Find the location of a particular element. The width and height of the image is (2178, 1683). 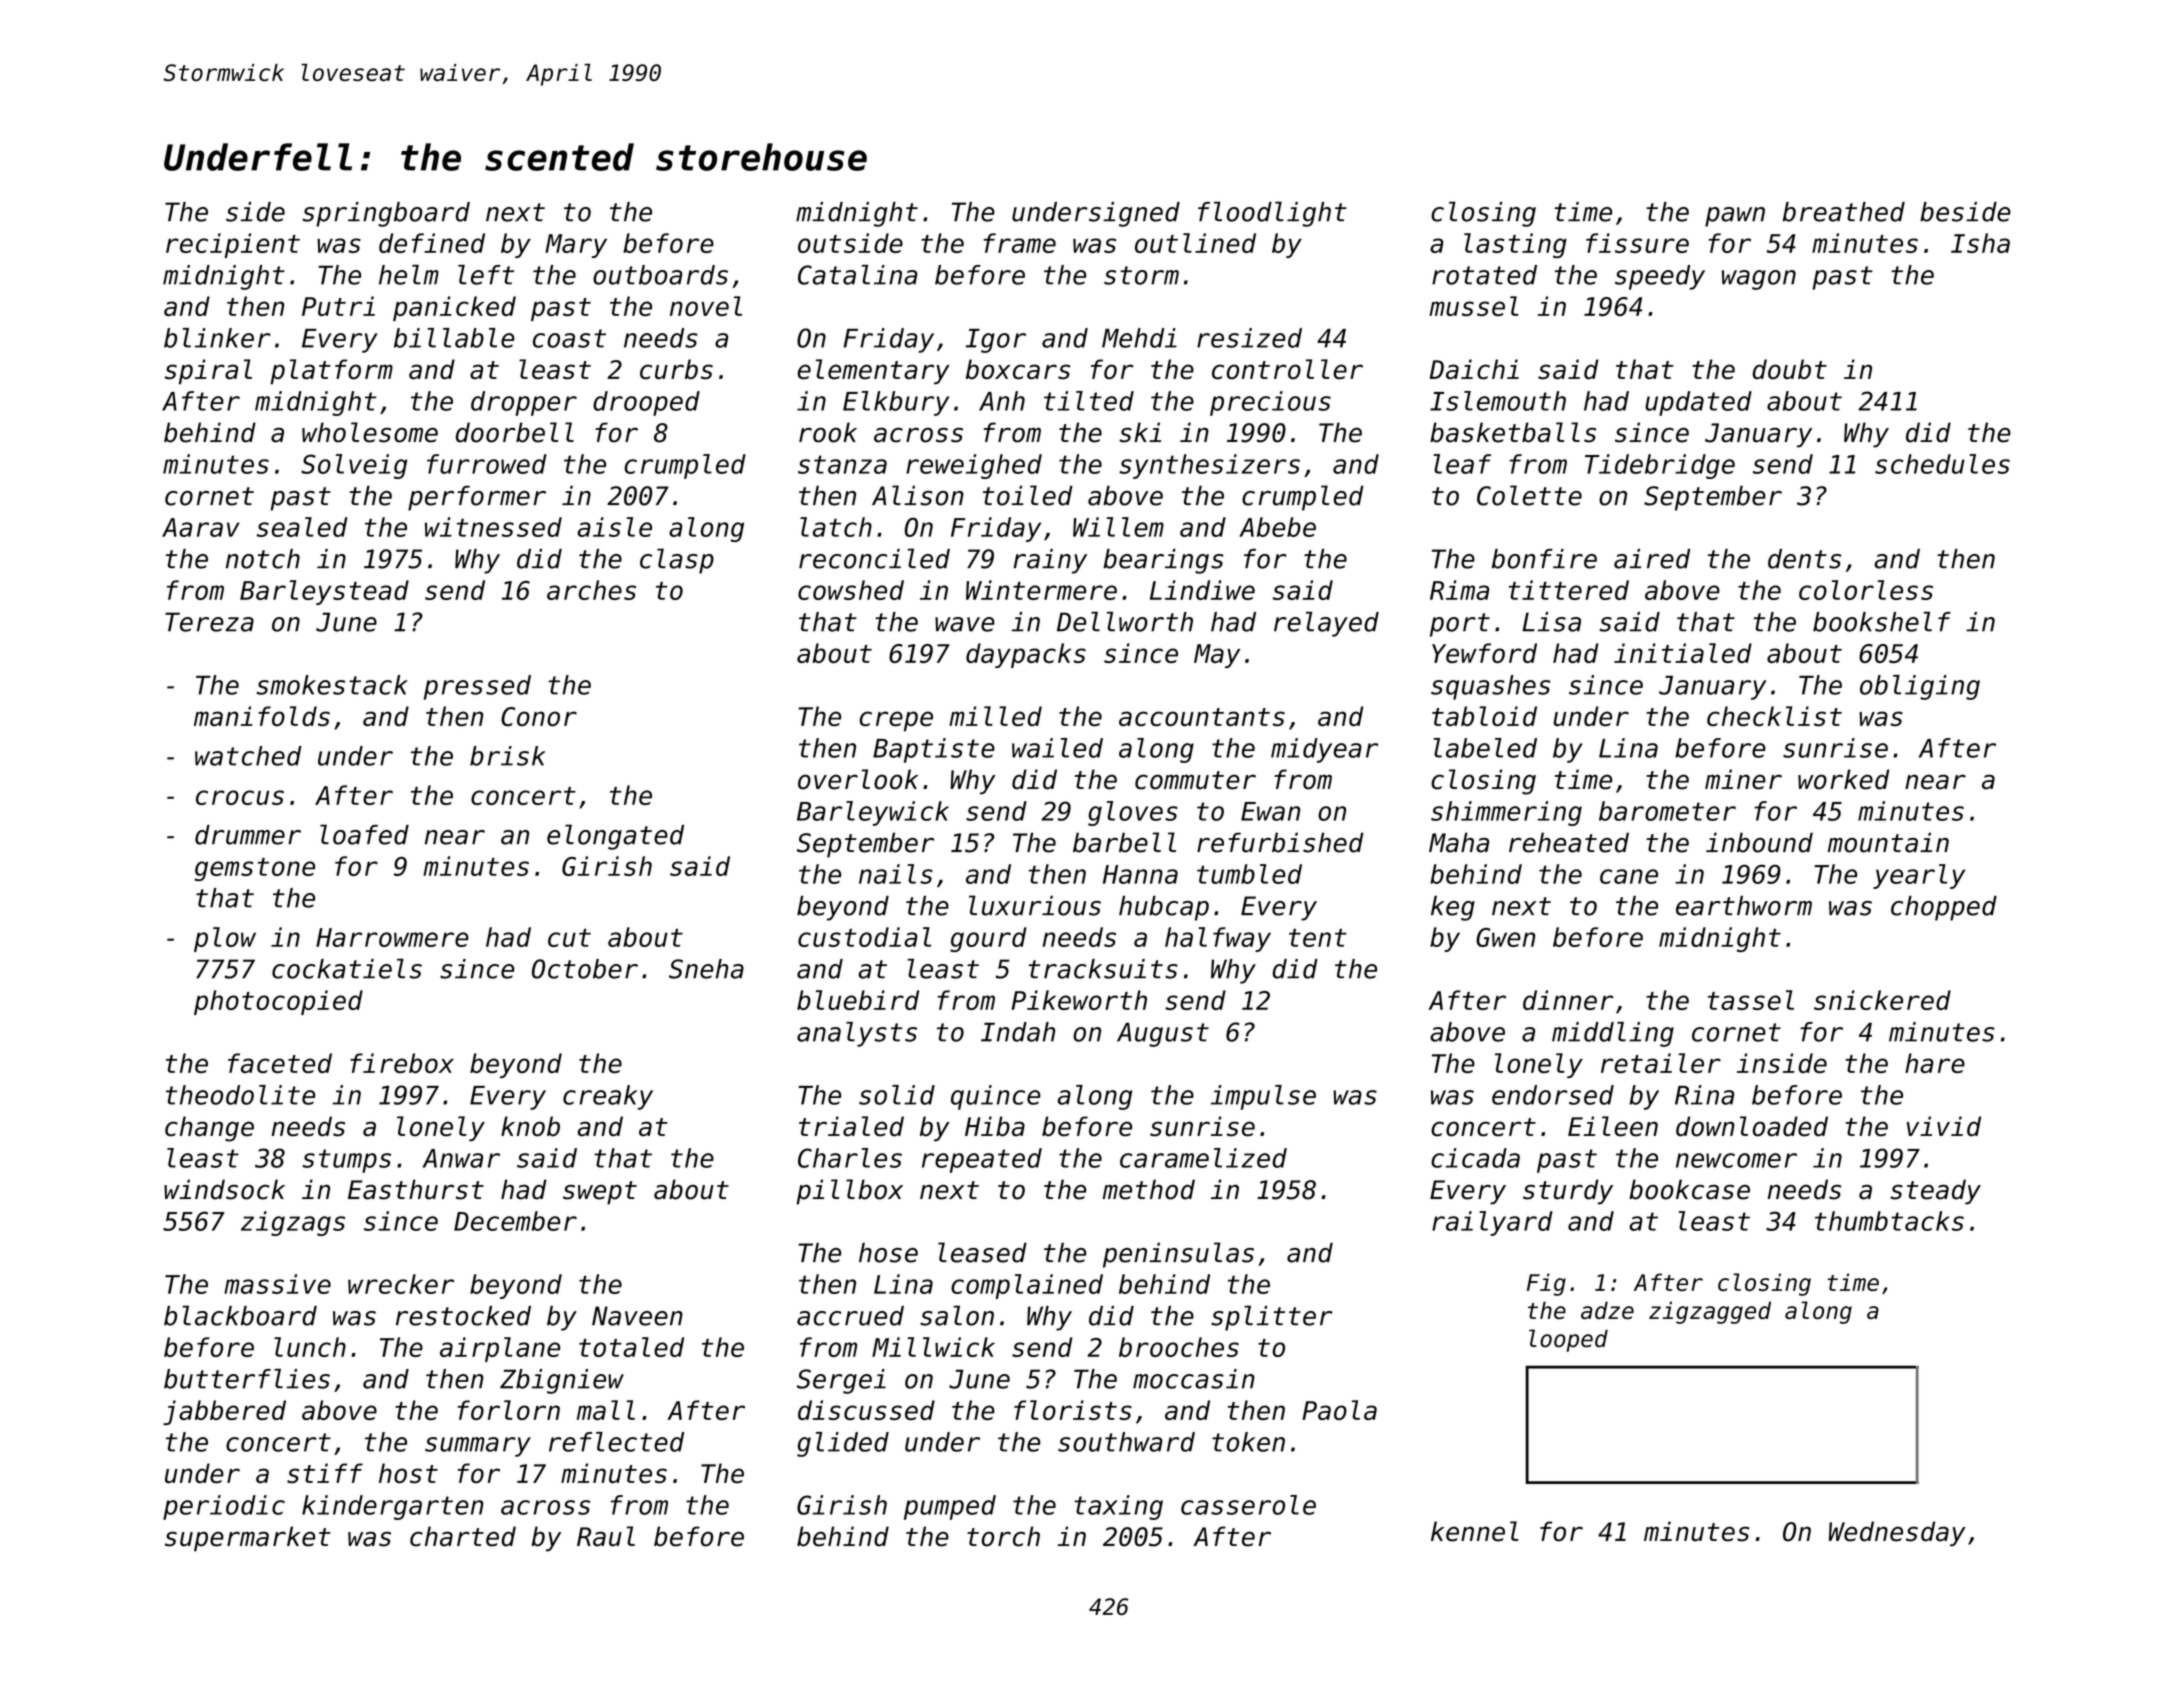

milled is located at coordinates (995, 716).
